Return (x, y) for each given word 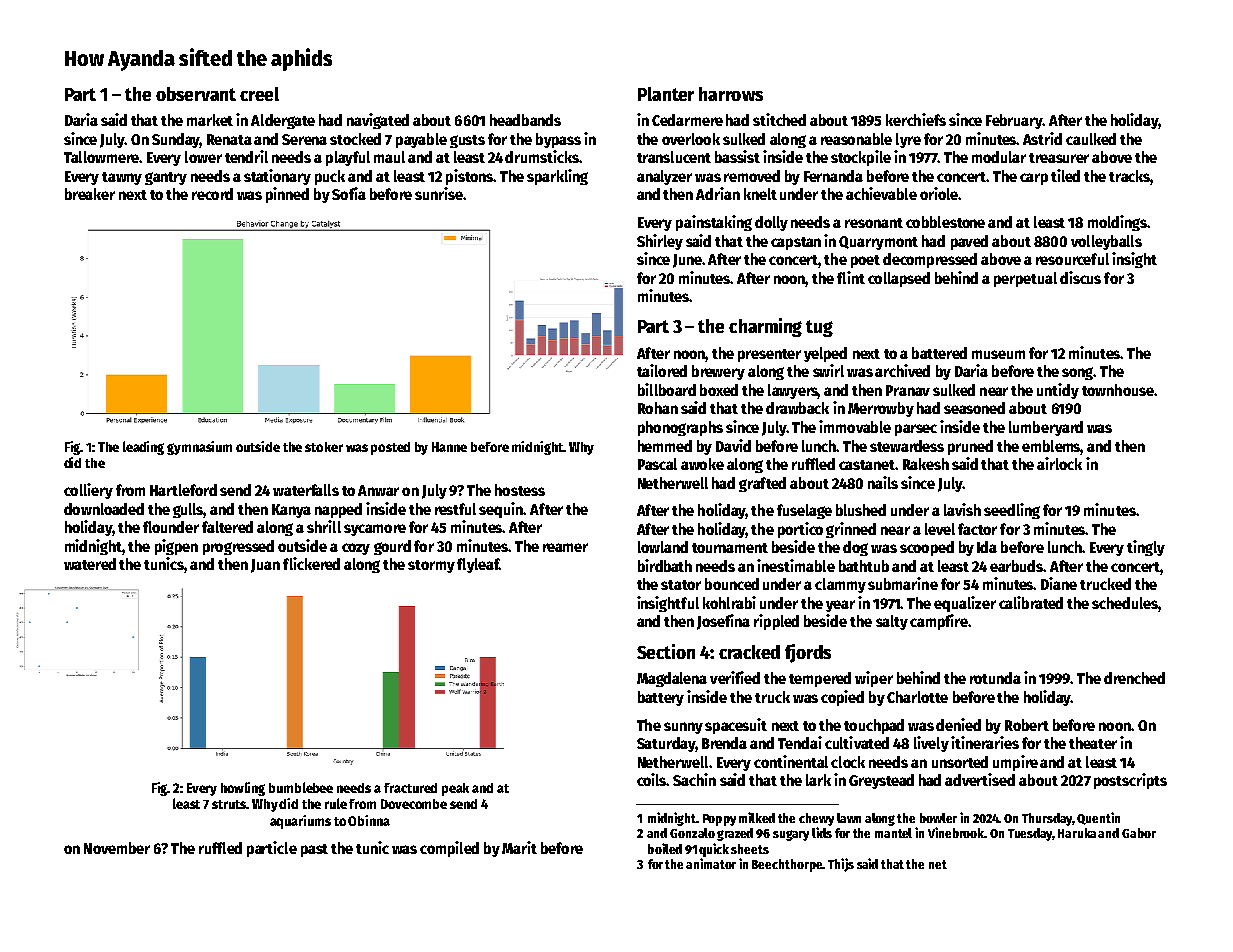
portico (800, 530)
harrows (731, 94)
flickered (311, 563)
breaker (90, 194)
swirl (828, 370)
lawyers (793, 391)
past (314, 850)
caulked (1091, 139)
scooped (927, 548)
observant (196, 94)
